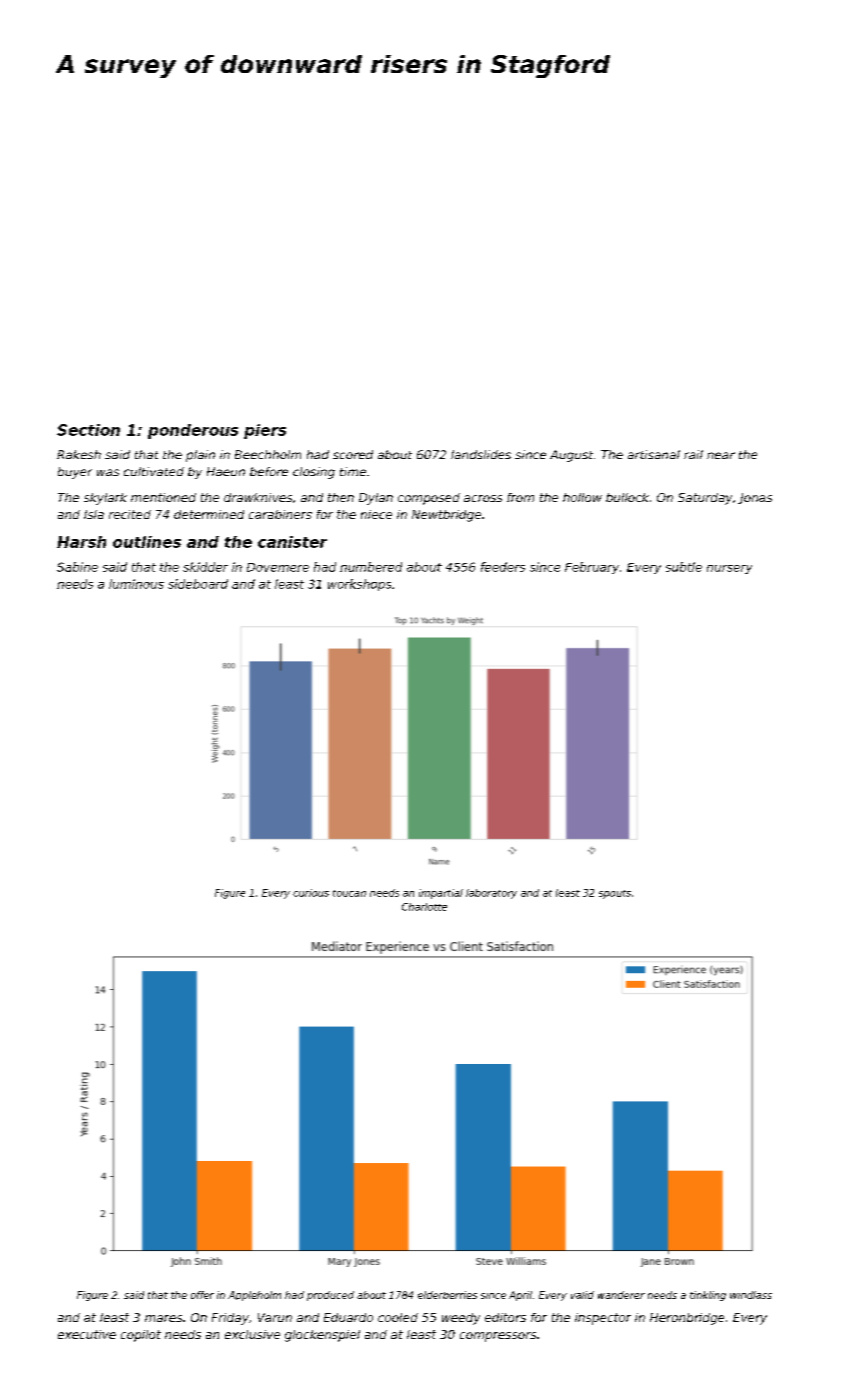 The width and height of the page is (849, 1400). Describe the element at coordinates (359, 585) in the page. I see `workshops` at that location.
